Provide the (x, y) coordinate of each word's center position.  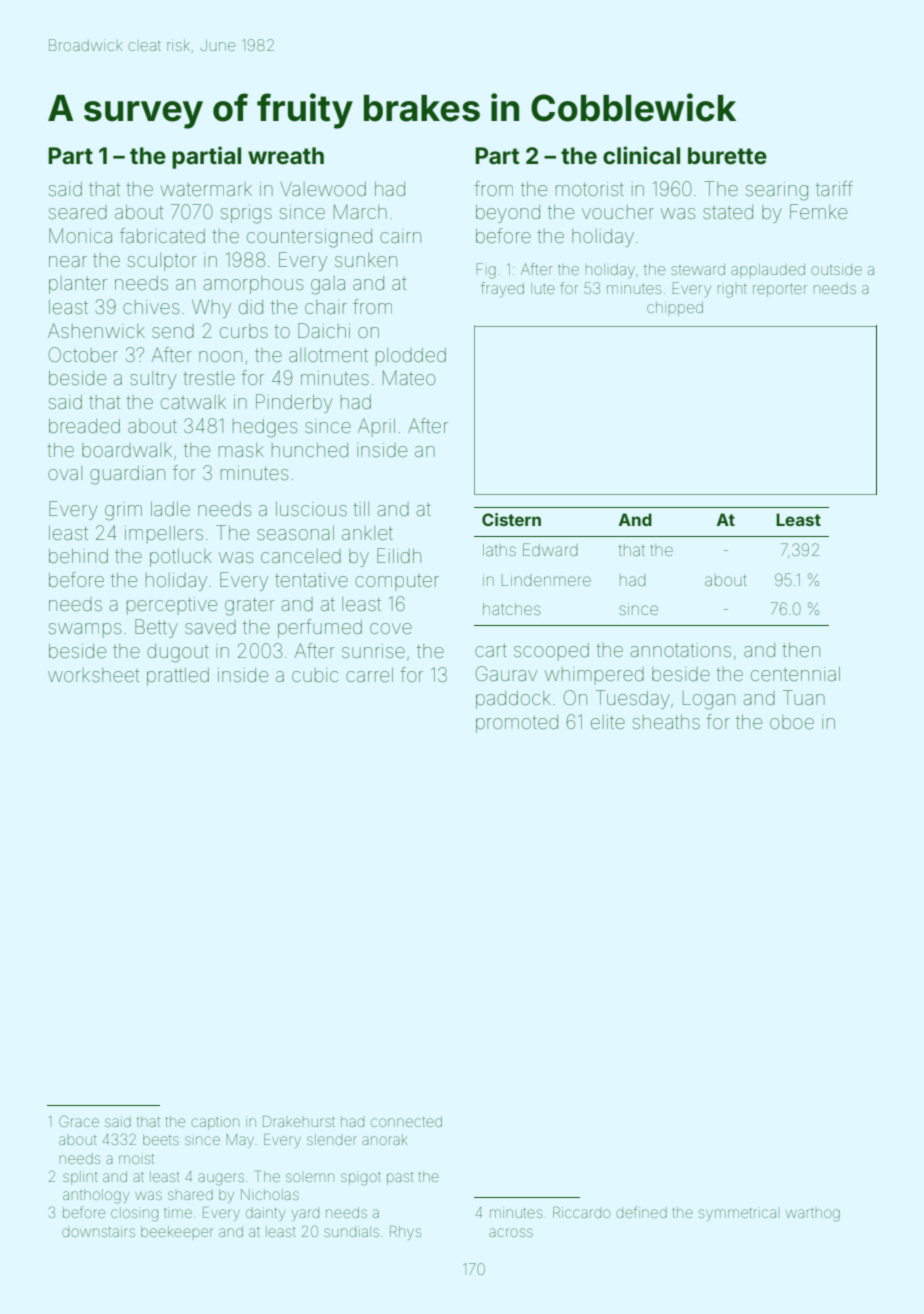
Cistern (511, 519)
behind (78, 556)
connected (406, 1121)
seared (78, 212)
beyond (508, 214)
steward (698, 269)
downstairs (98, 1231)
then (801, 650)
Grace (79, 1121)
